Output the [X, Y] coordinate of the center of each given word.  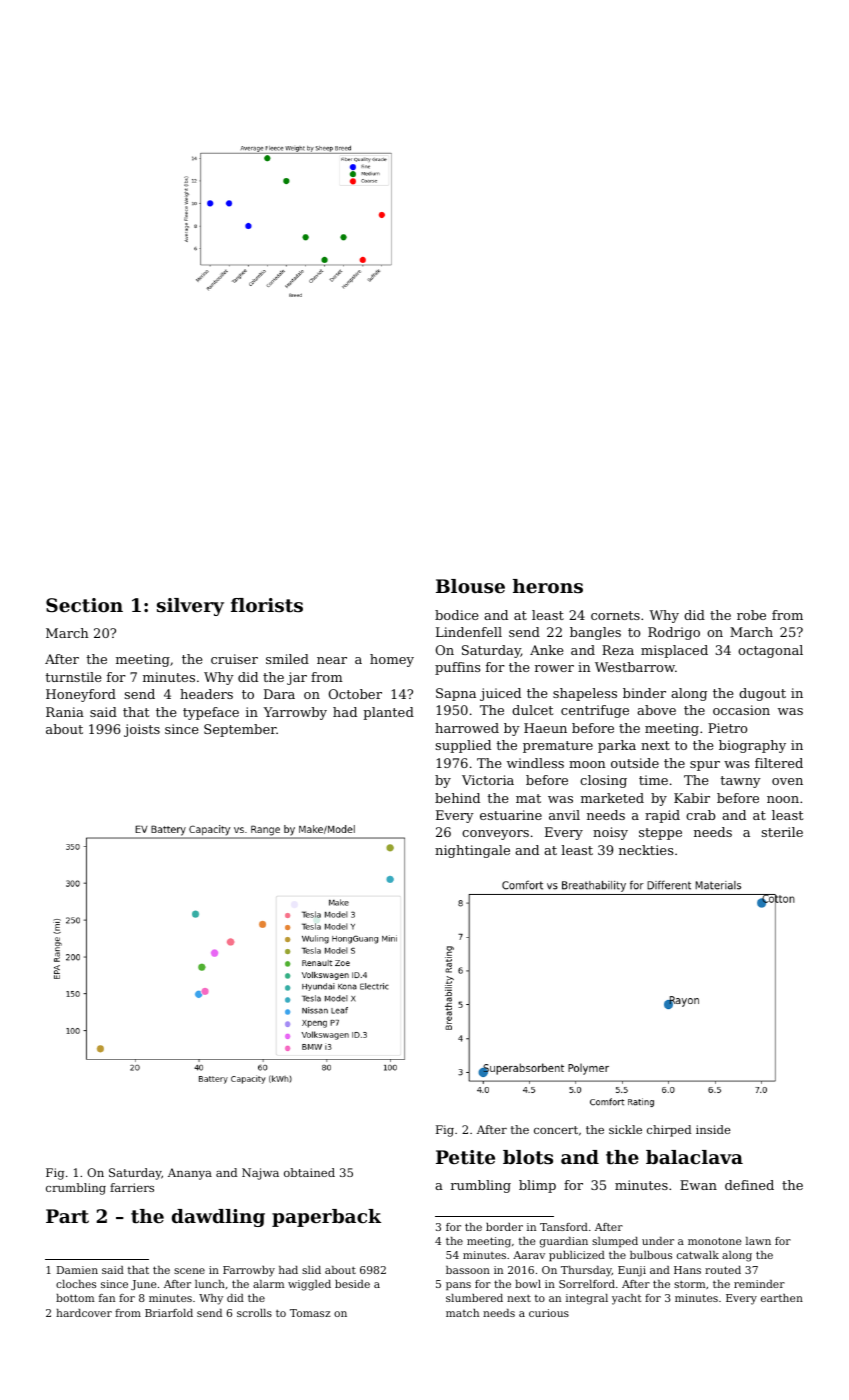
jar [297, 678]
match [462, 1313]
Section [84, 605]
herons [548, 586]
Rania [65, 712]
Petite [465, 1157]
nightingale [472, 851]
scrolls [254, 1313]
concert [556, 1130]
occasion [741, 710]
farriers [132, 1187]
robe [751, 615]
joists [142, 730]
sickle [625, 1129]
